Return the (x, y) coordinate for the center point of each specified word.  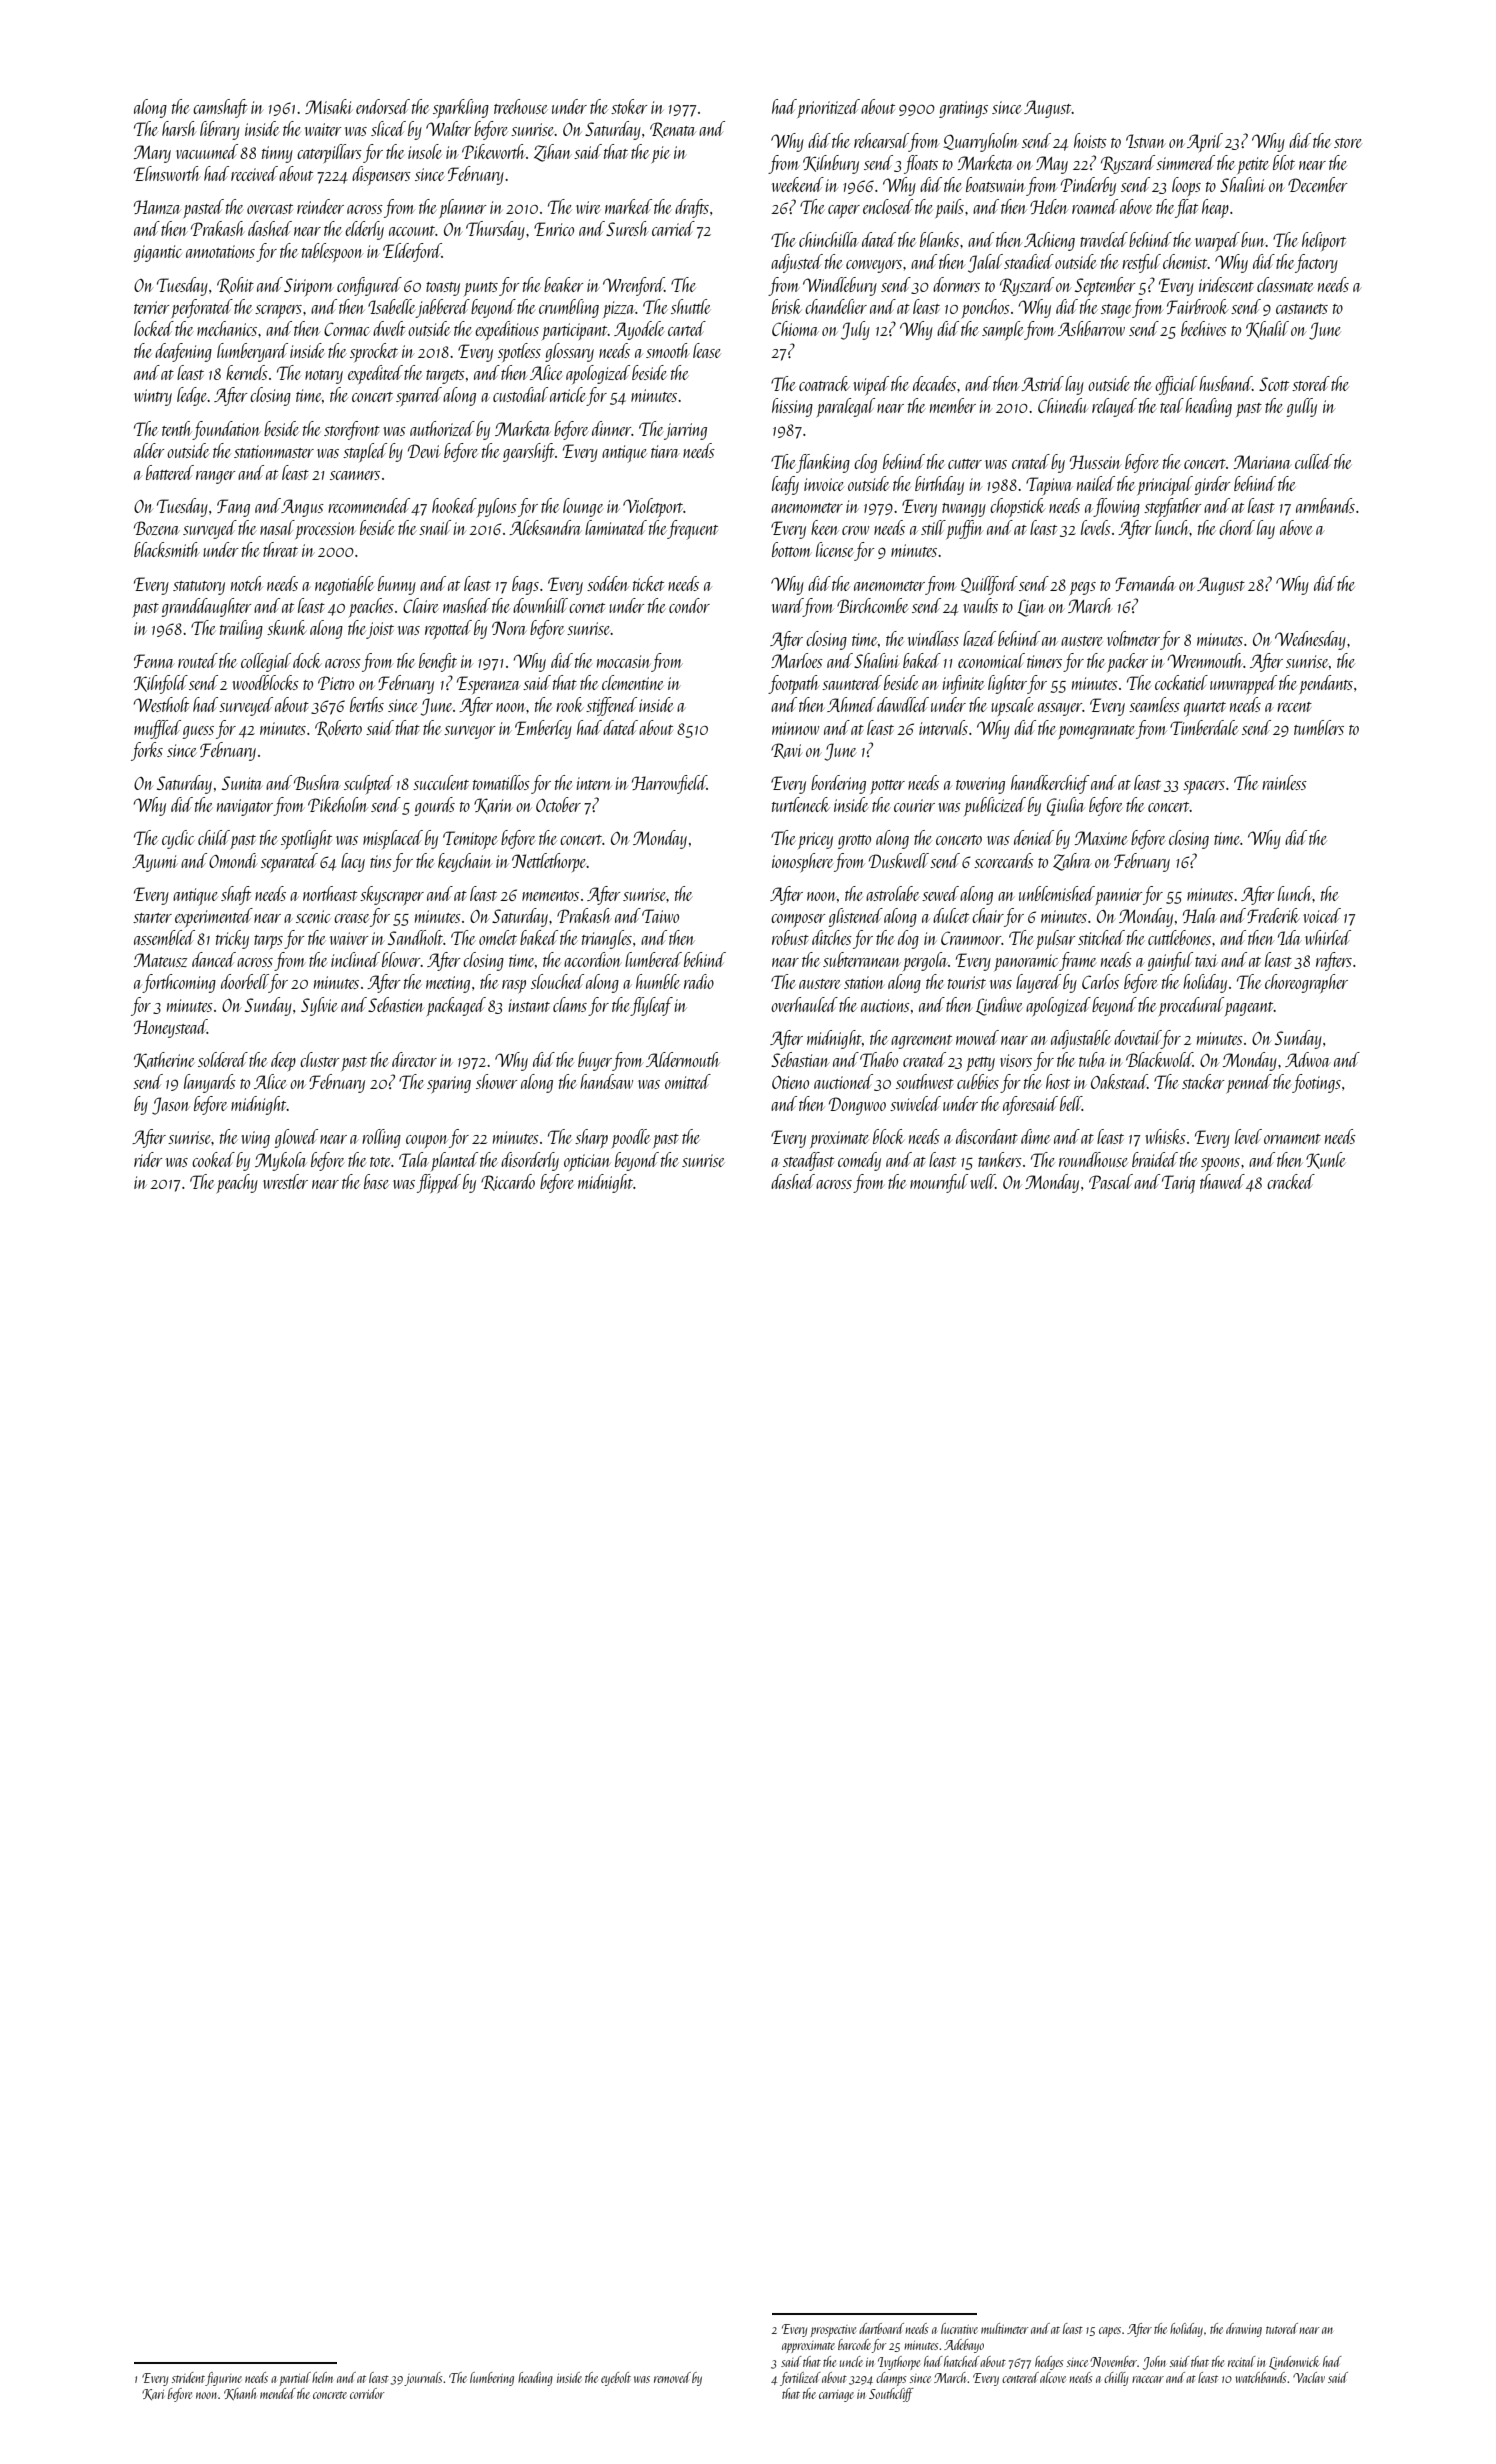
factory (1316, 263)
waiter (323, 129)
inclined (355, 959)
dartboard (881, 2328)
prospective (833, 2331)
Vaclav (1309, 2377)
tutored (1282, 2328)
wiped (871, 385)
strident (188, 2377)
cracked (1291, 1181)
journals (423, 2379)
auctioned (843, 1081)
